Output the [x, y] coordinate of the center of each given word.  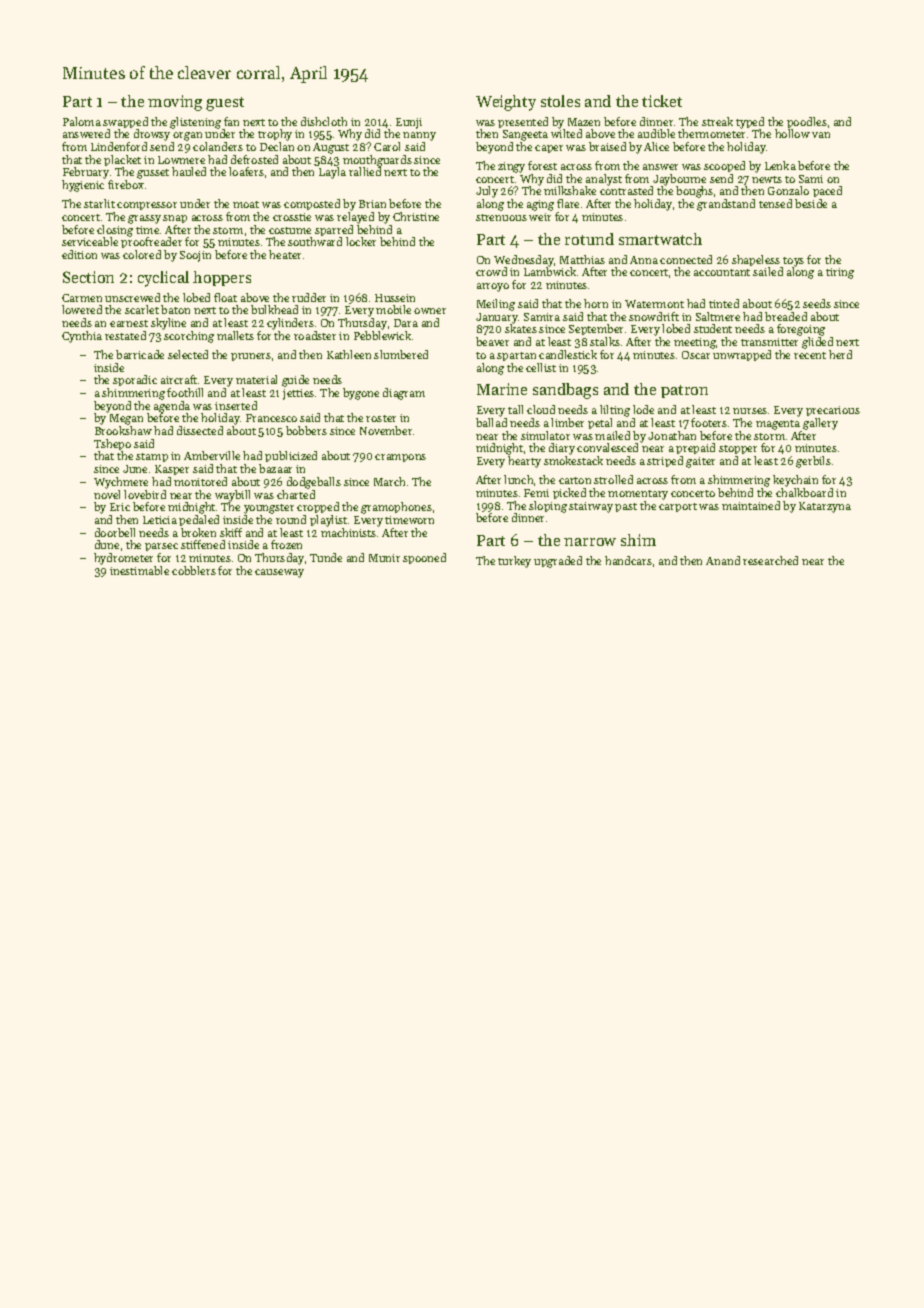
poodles [807, 122]
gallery [820, 424]
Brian [372, 204]
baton [175, 309]
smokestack [573, 460]
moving [175, 103]
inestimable [139, 570]
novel [107, 494]
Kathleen [349, 354]
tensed [775, 203]
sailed [768, 271]
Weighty [506, 103]
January [497, 318]
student [713, 328]
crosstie [292, 217]
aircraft [179, 379]
